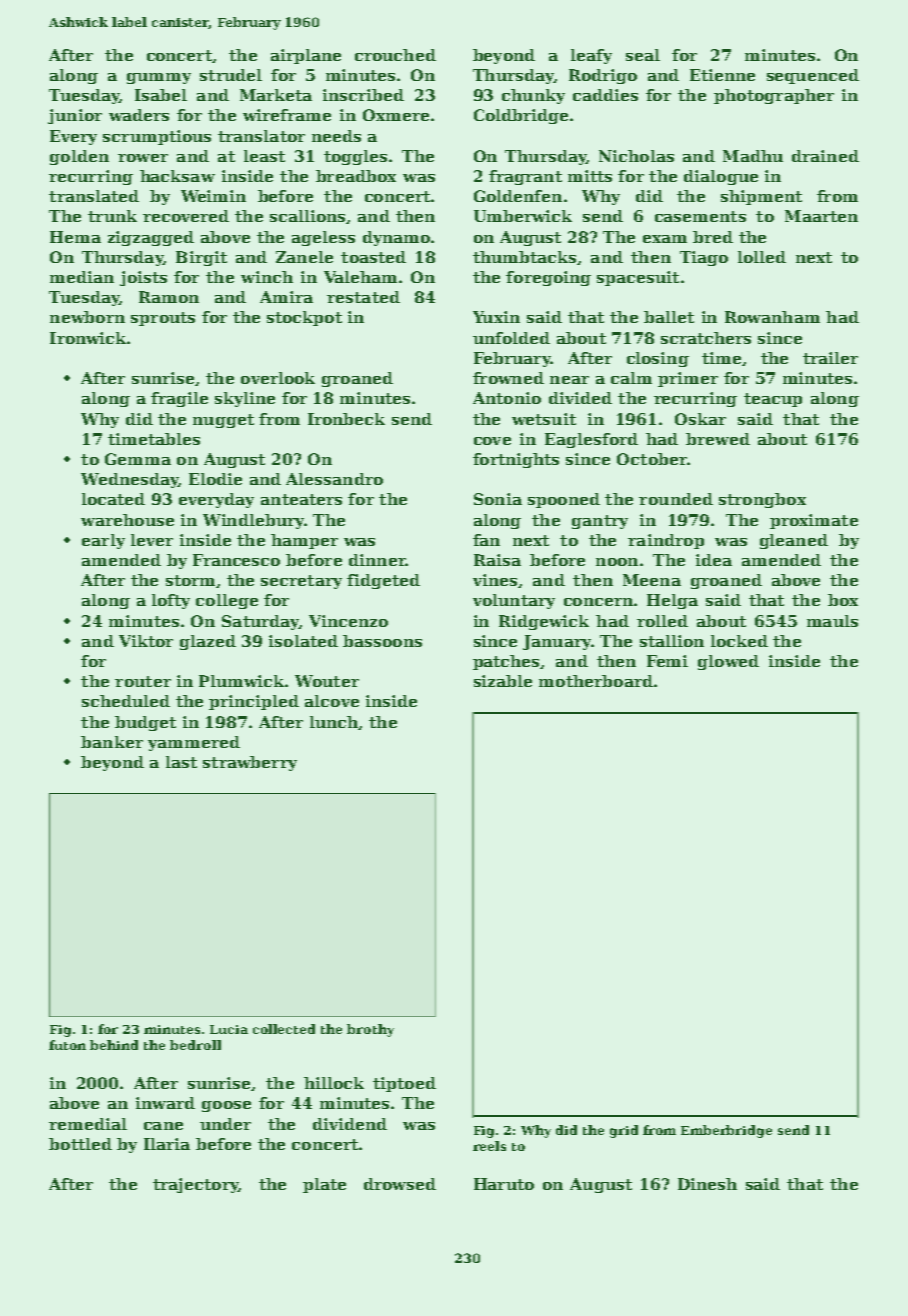 The image size is (908, 1316). What do you see at coordinates (503, 681) in the screenshot?
I see `sizable` at bounding box center [503, 681].
